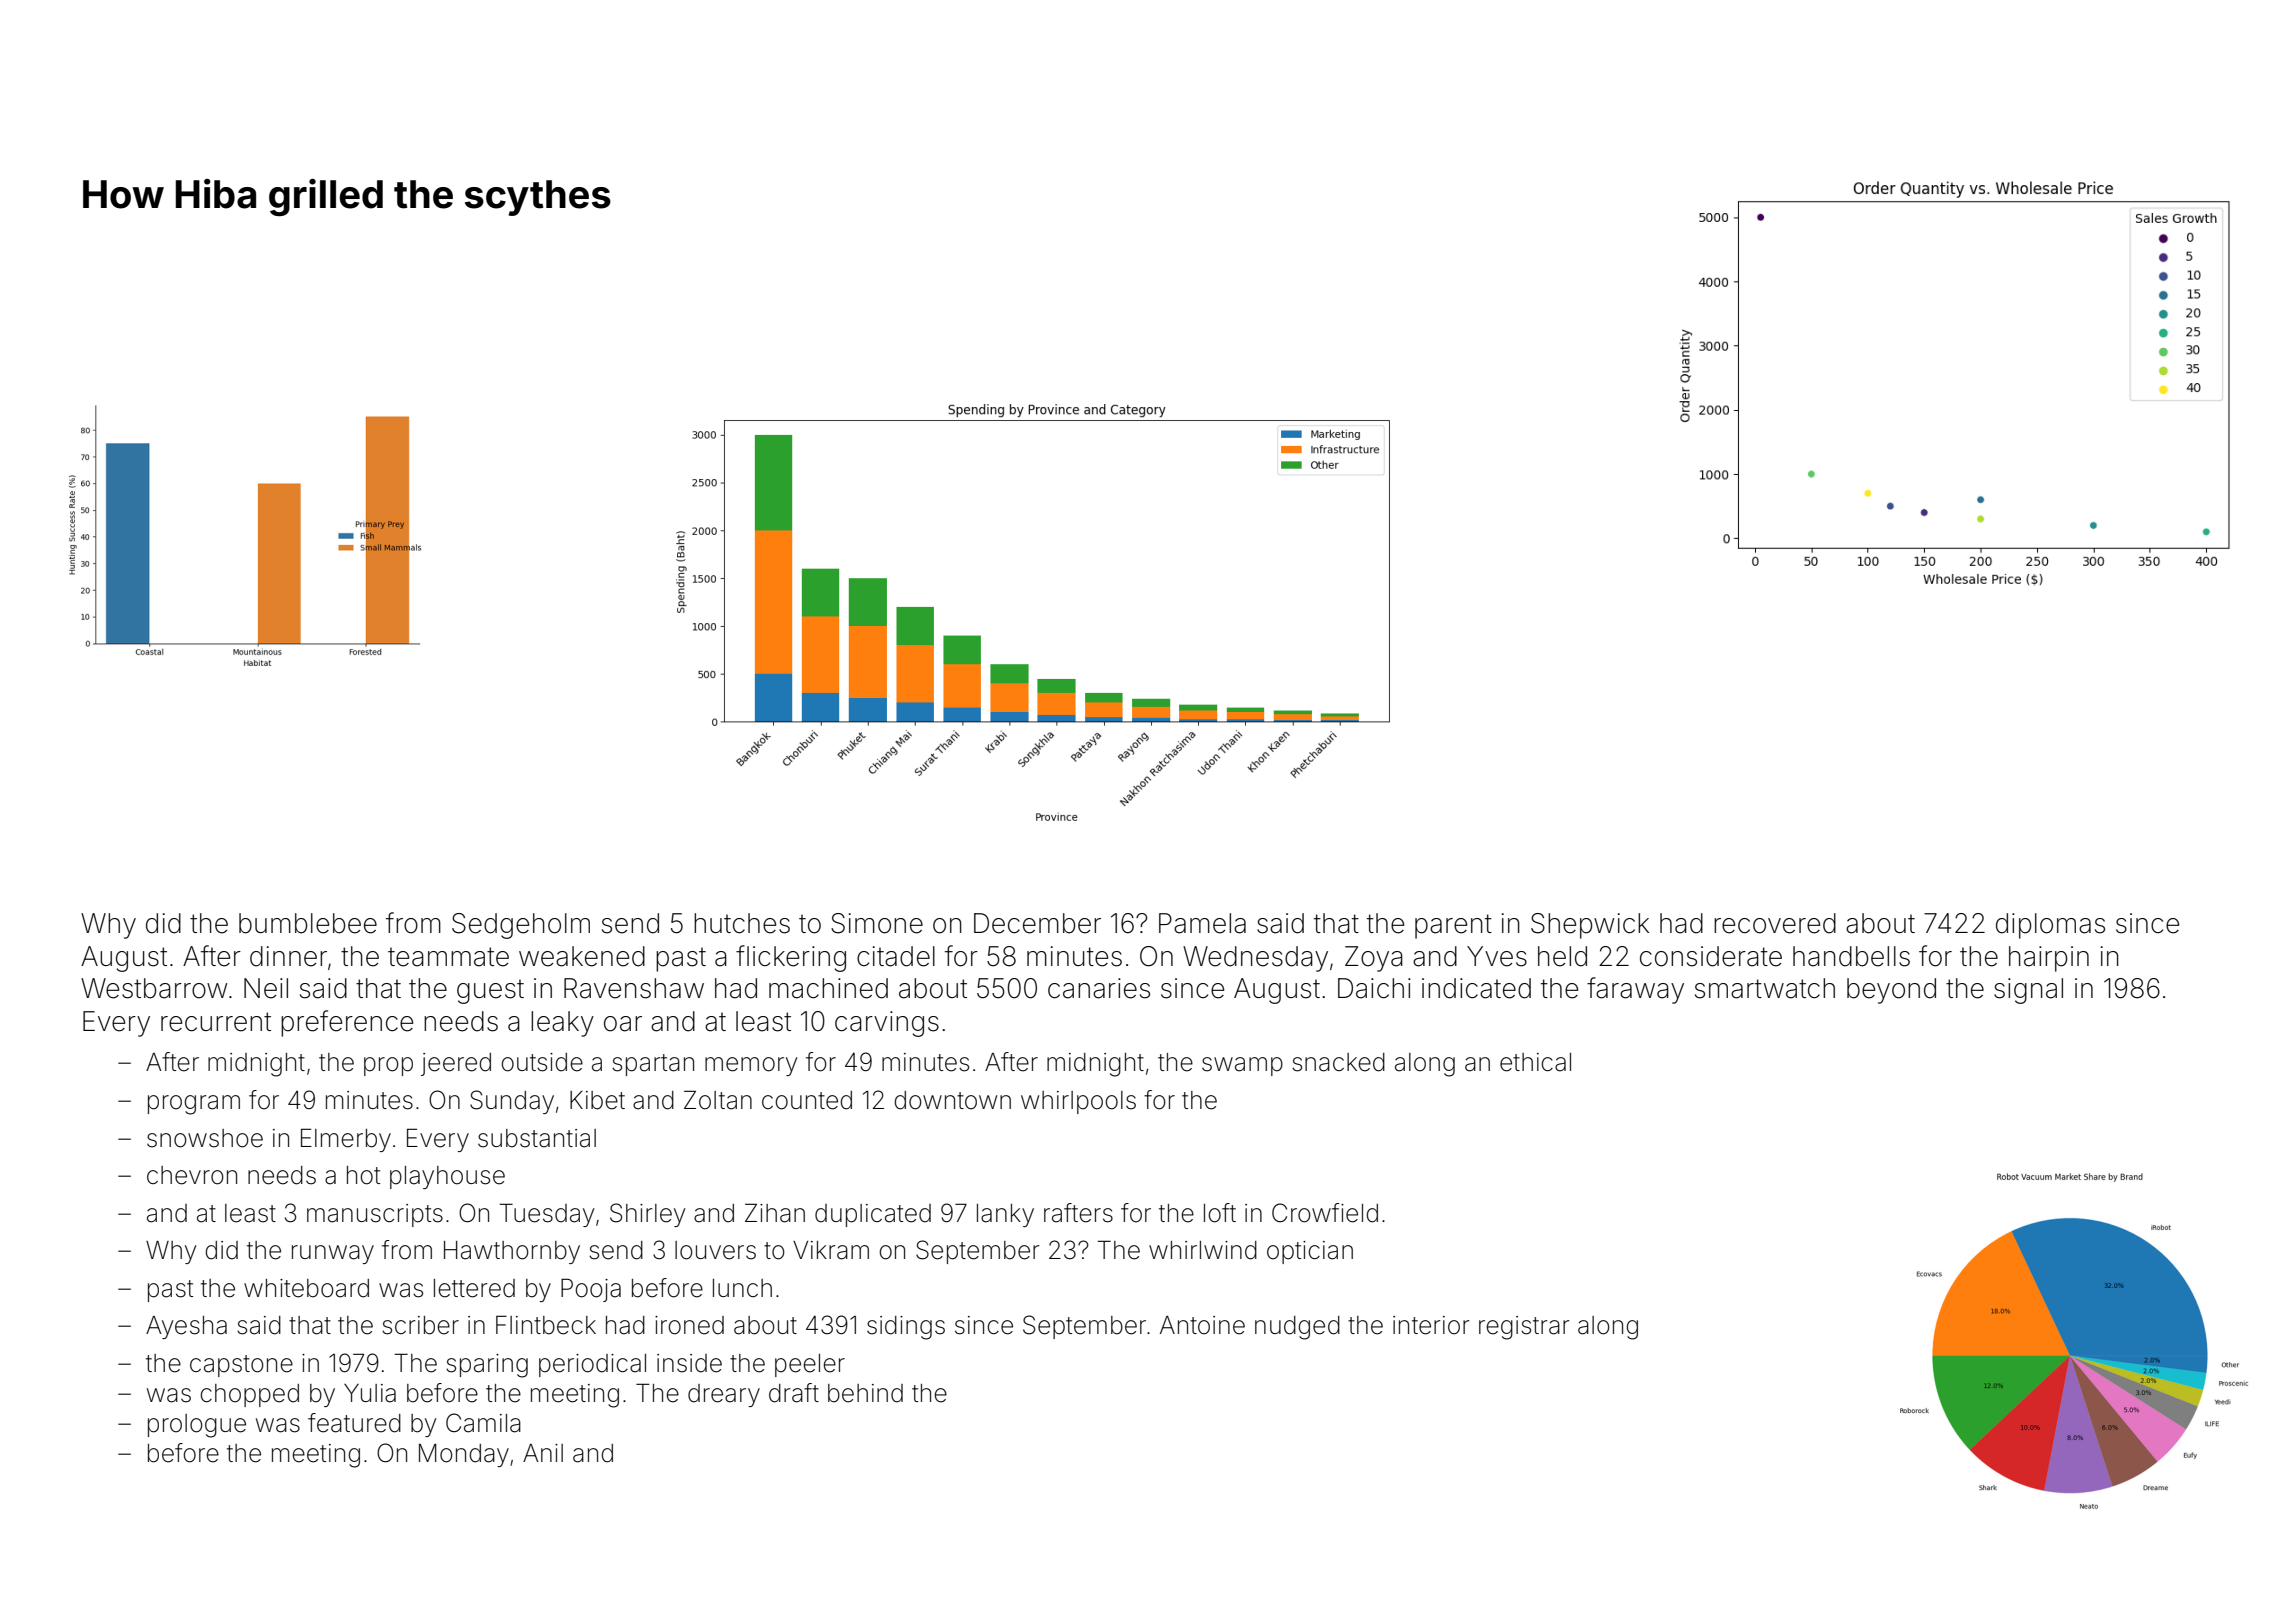 The image size is (2292, 1620). Describe the element at coordinates (952, 1100) in the screenshot. I see `downtown` at that location.
